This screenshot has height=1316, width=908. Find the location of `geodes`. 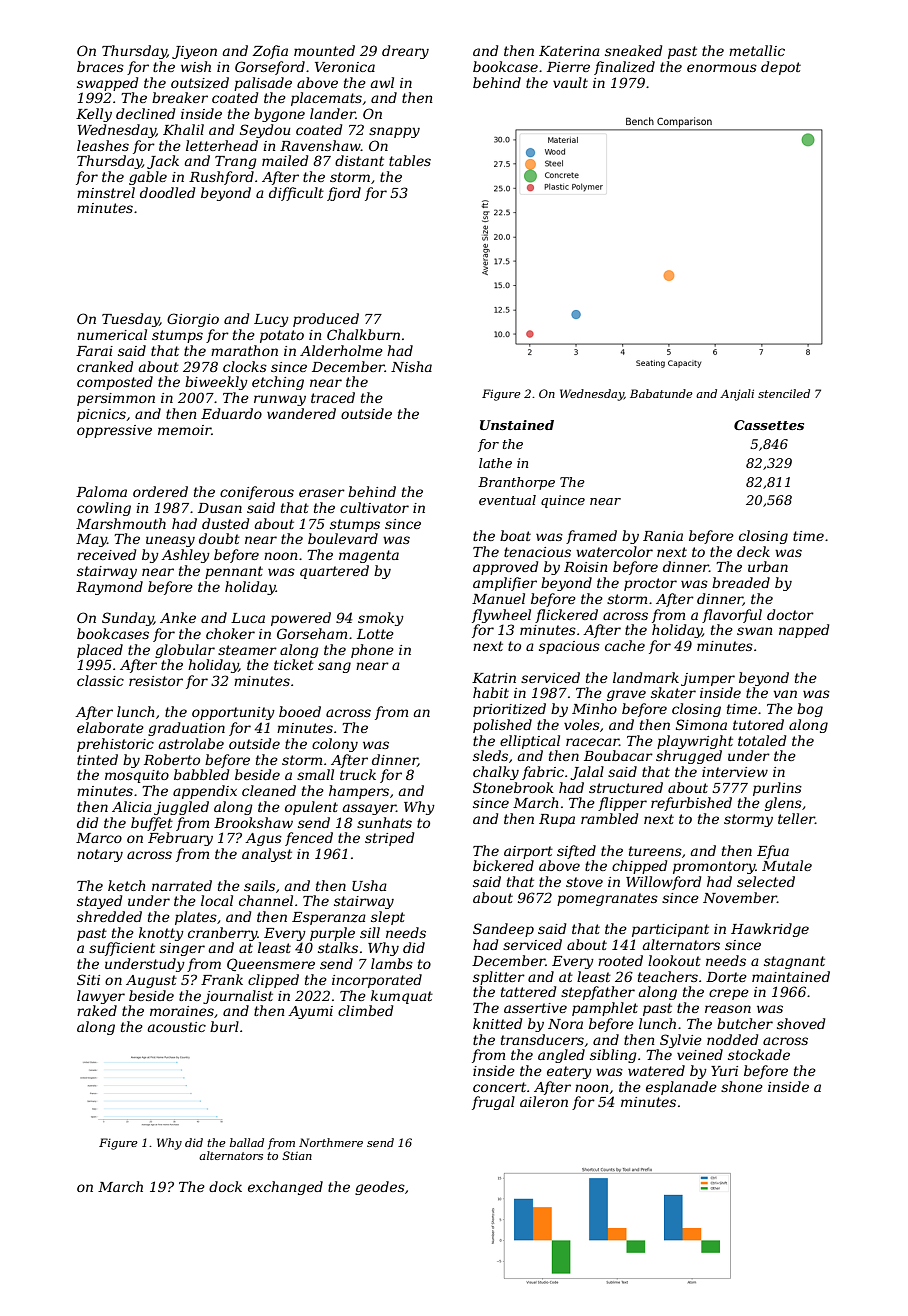

geodes is located at coordinates (380, 1188).
